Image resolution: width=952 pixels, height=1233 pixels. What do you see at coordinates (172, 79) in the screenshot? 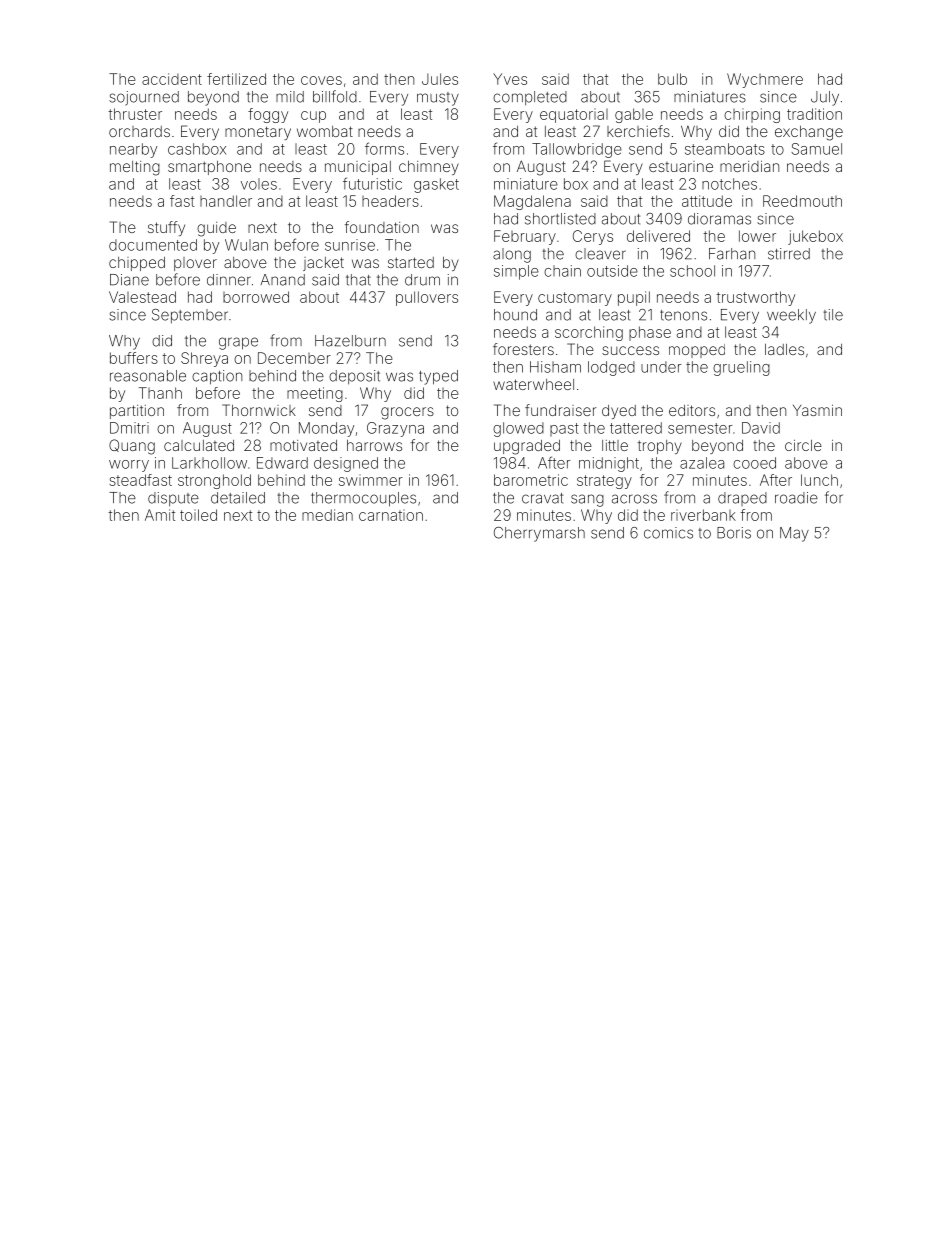
I see `accident` at bounding box center [172, 79].
